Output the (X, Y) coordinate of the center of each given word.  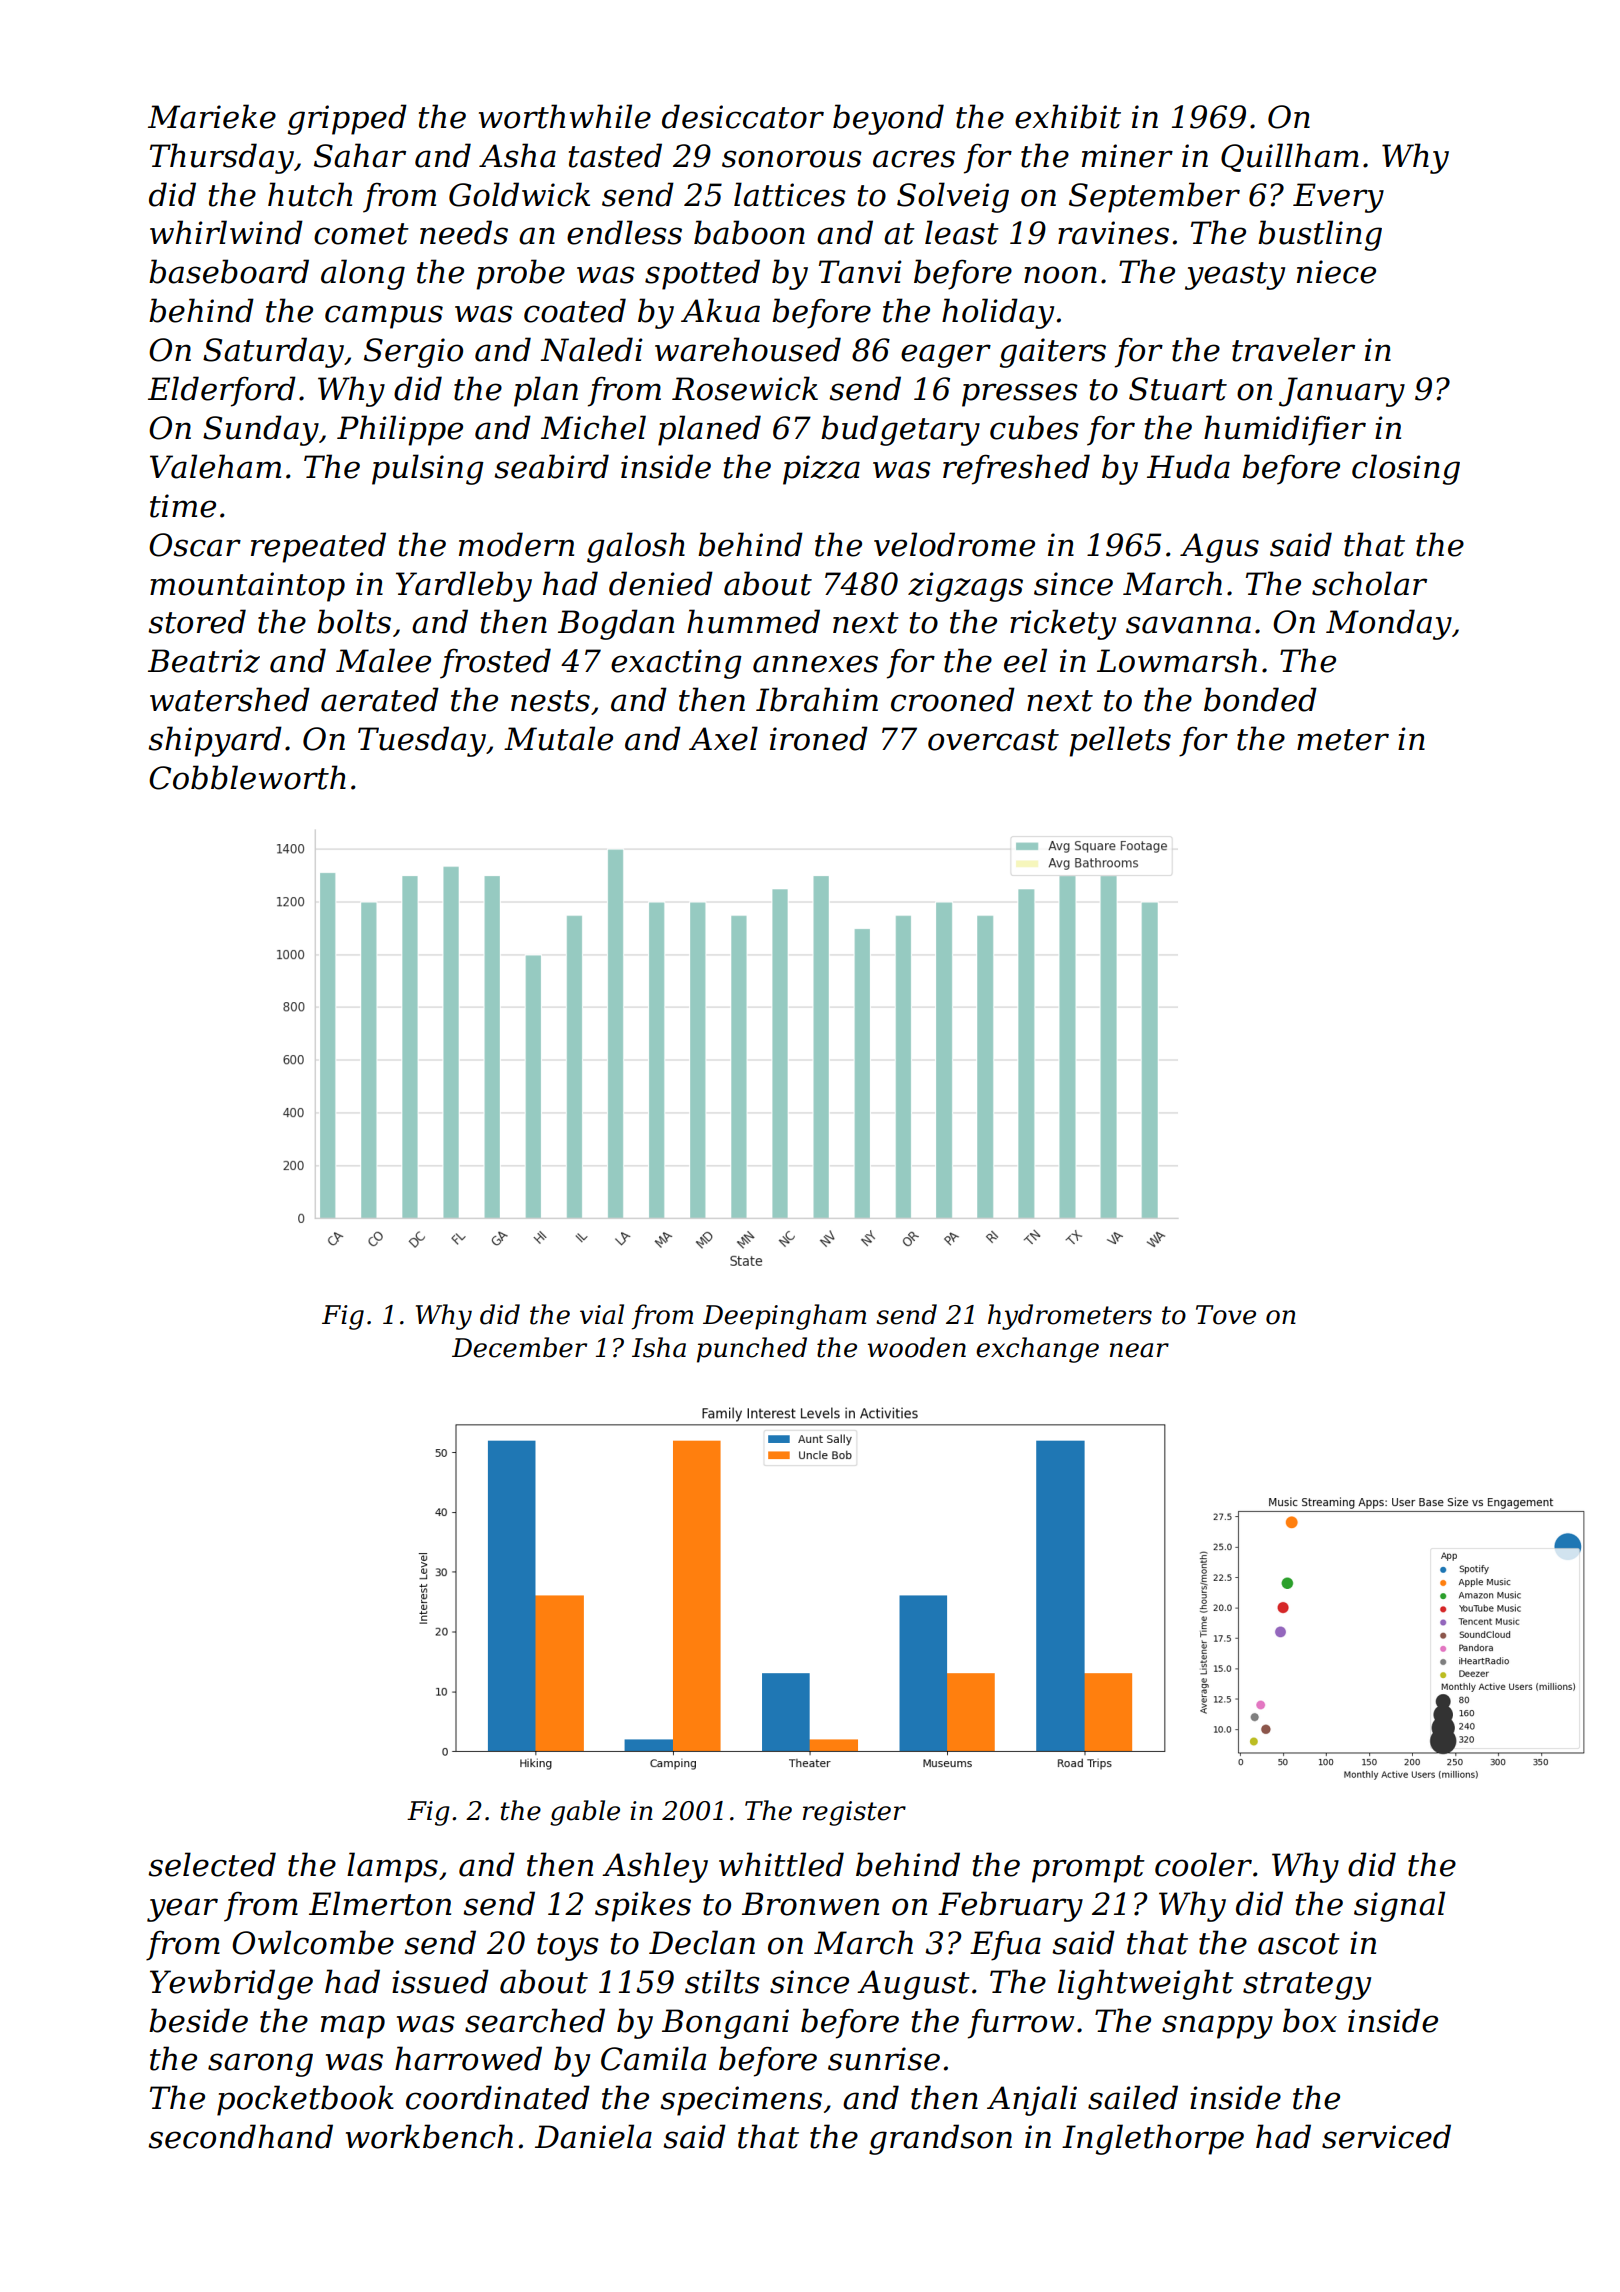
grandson (940, 2139)
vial (602, 1314)
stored (197, 621)
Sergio (413, 353)
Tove (1226, 1315)
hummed (753, 621)
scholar (1369, 583)
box (1310, 2020)
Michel (593, 427)
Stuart (1178, 389)
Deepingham (784, 1317)
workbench (429, 2136)
